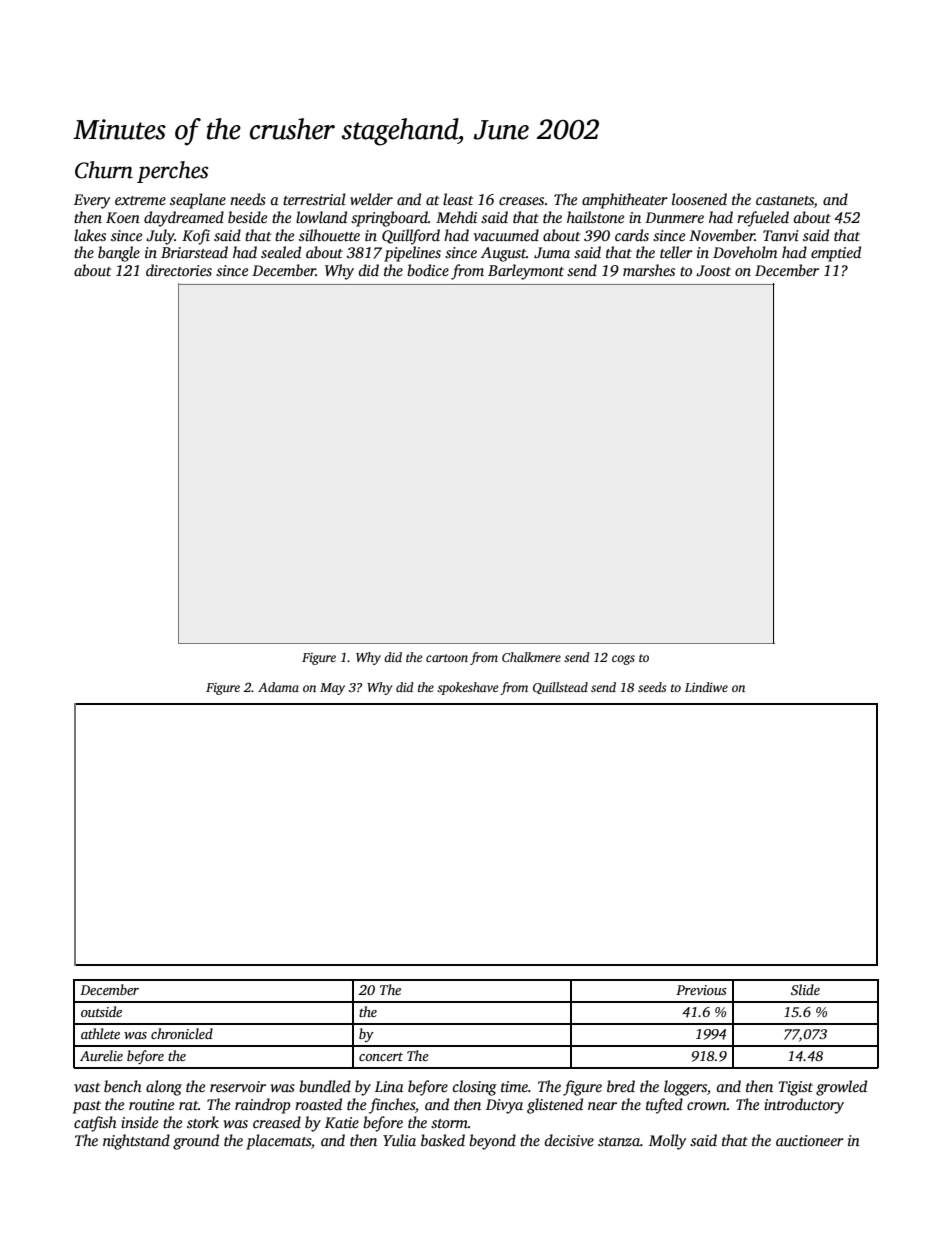 Image resolution: width=952 pixels, height=1233 pixels. What do you see at coordinates (443, 1140) in the screenshot?
I see `basked` at bounding box center [443, 1140].
